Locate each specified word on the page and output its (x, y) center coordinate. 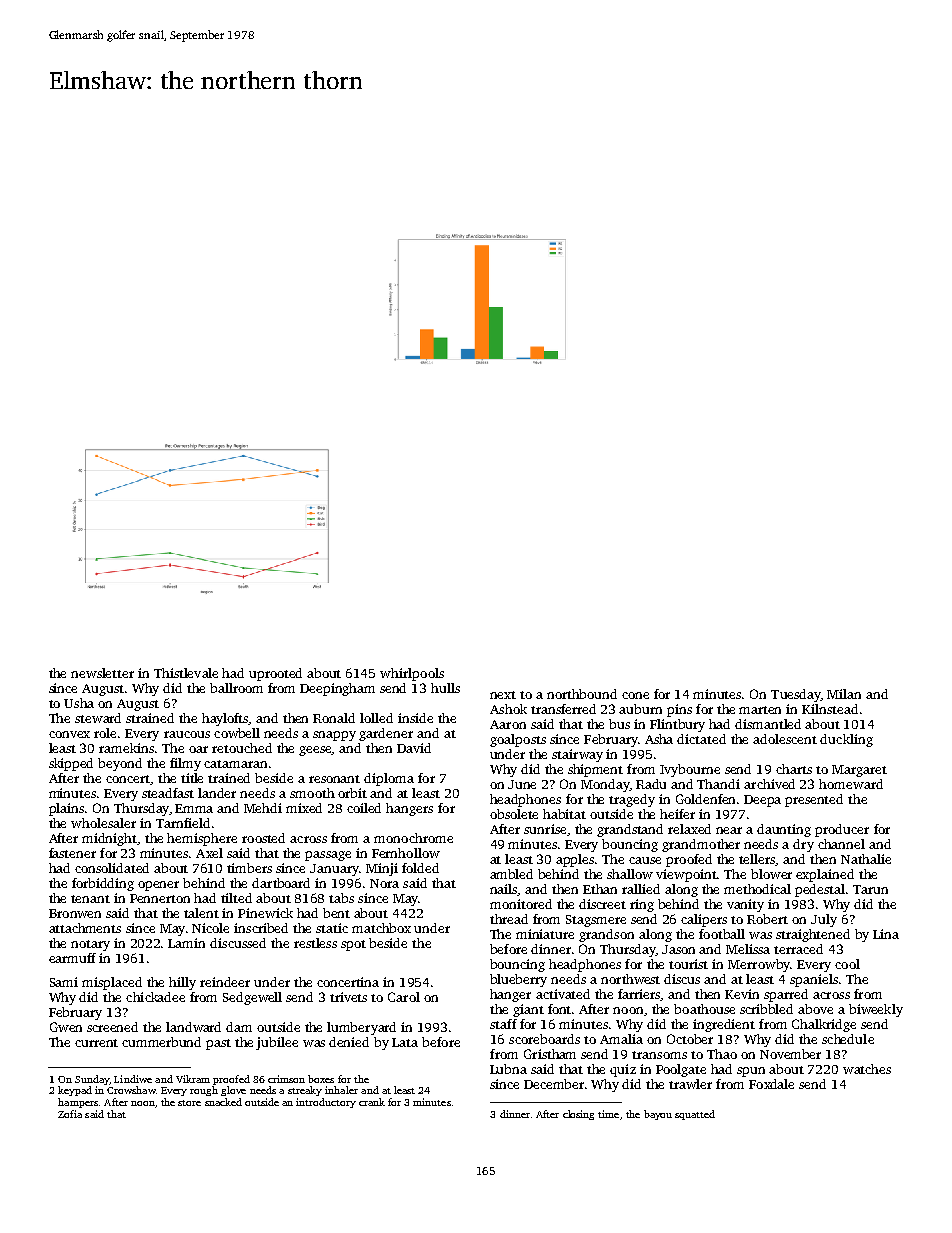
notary (90, 945)
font (559, 1009)
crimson (286, 1079)
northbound (582, 694)
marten (760, 710)
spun (751, 1072)
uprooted (275, 674)
